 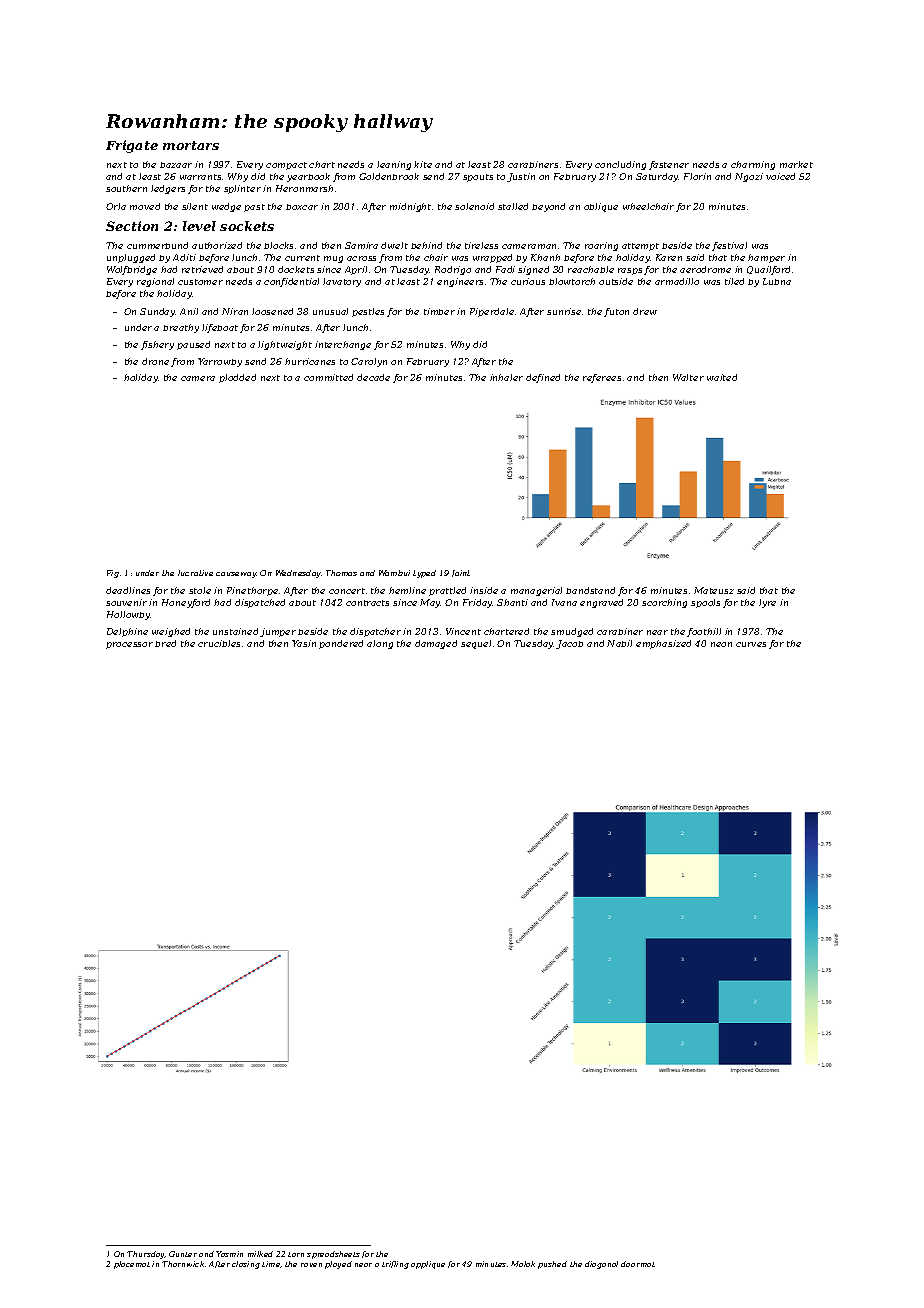 What do you see at coordinates (373, 377) in the screenshot?
I see `decade` at bounding box center [373, 377].
